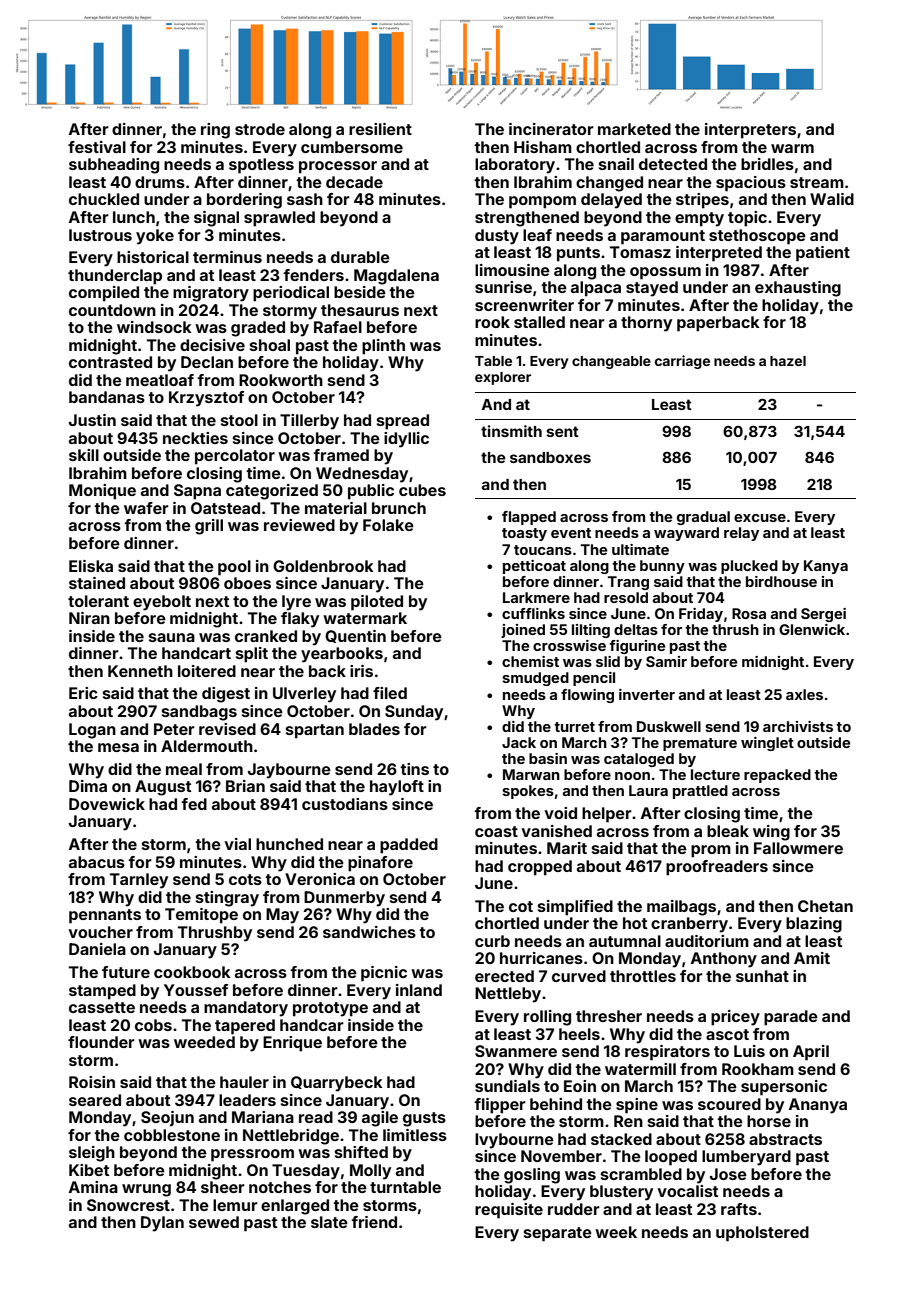  I want to click on excuse, so click(760, 518).
